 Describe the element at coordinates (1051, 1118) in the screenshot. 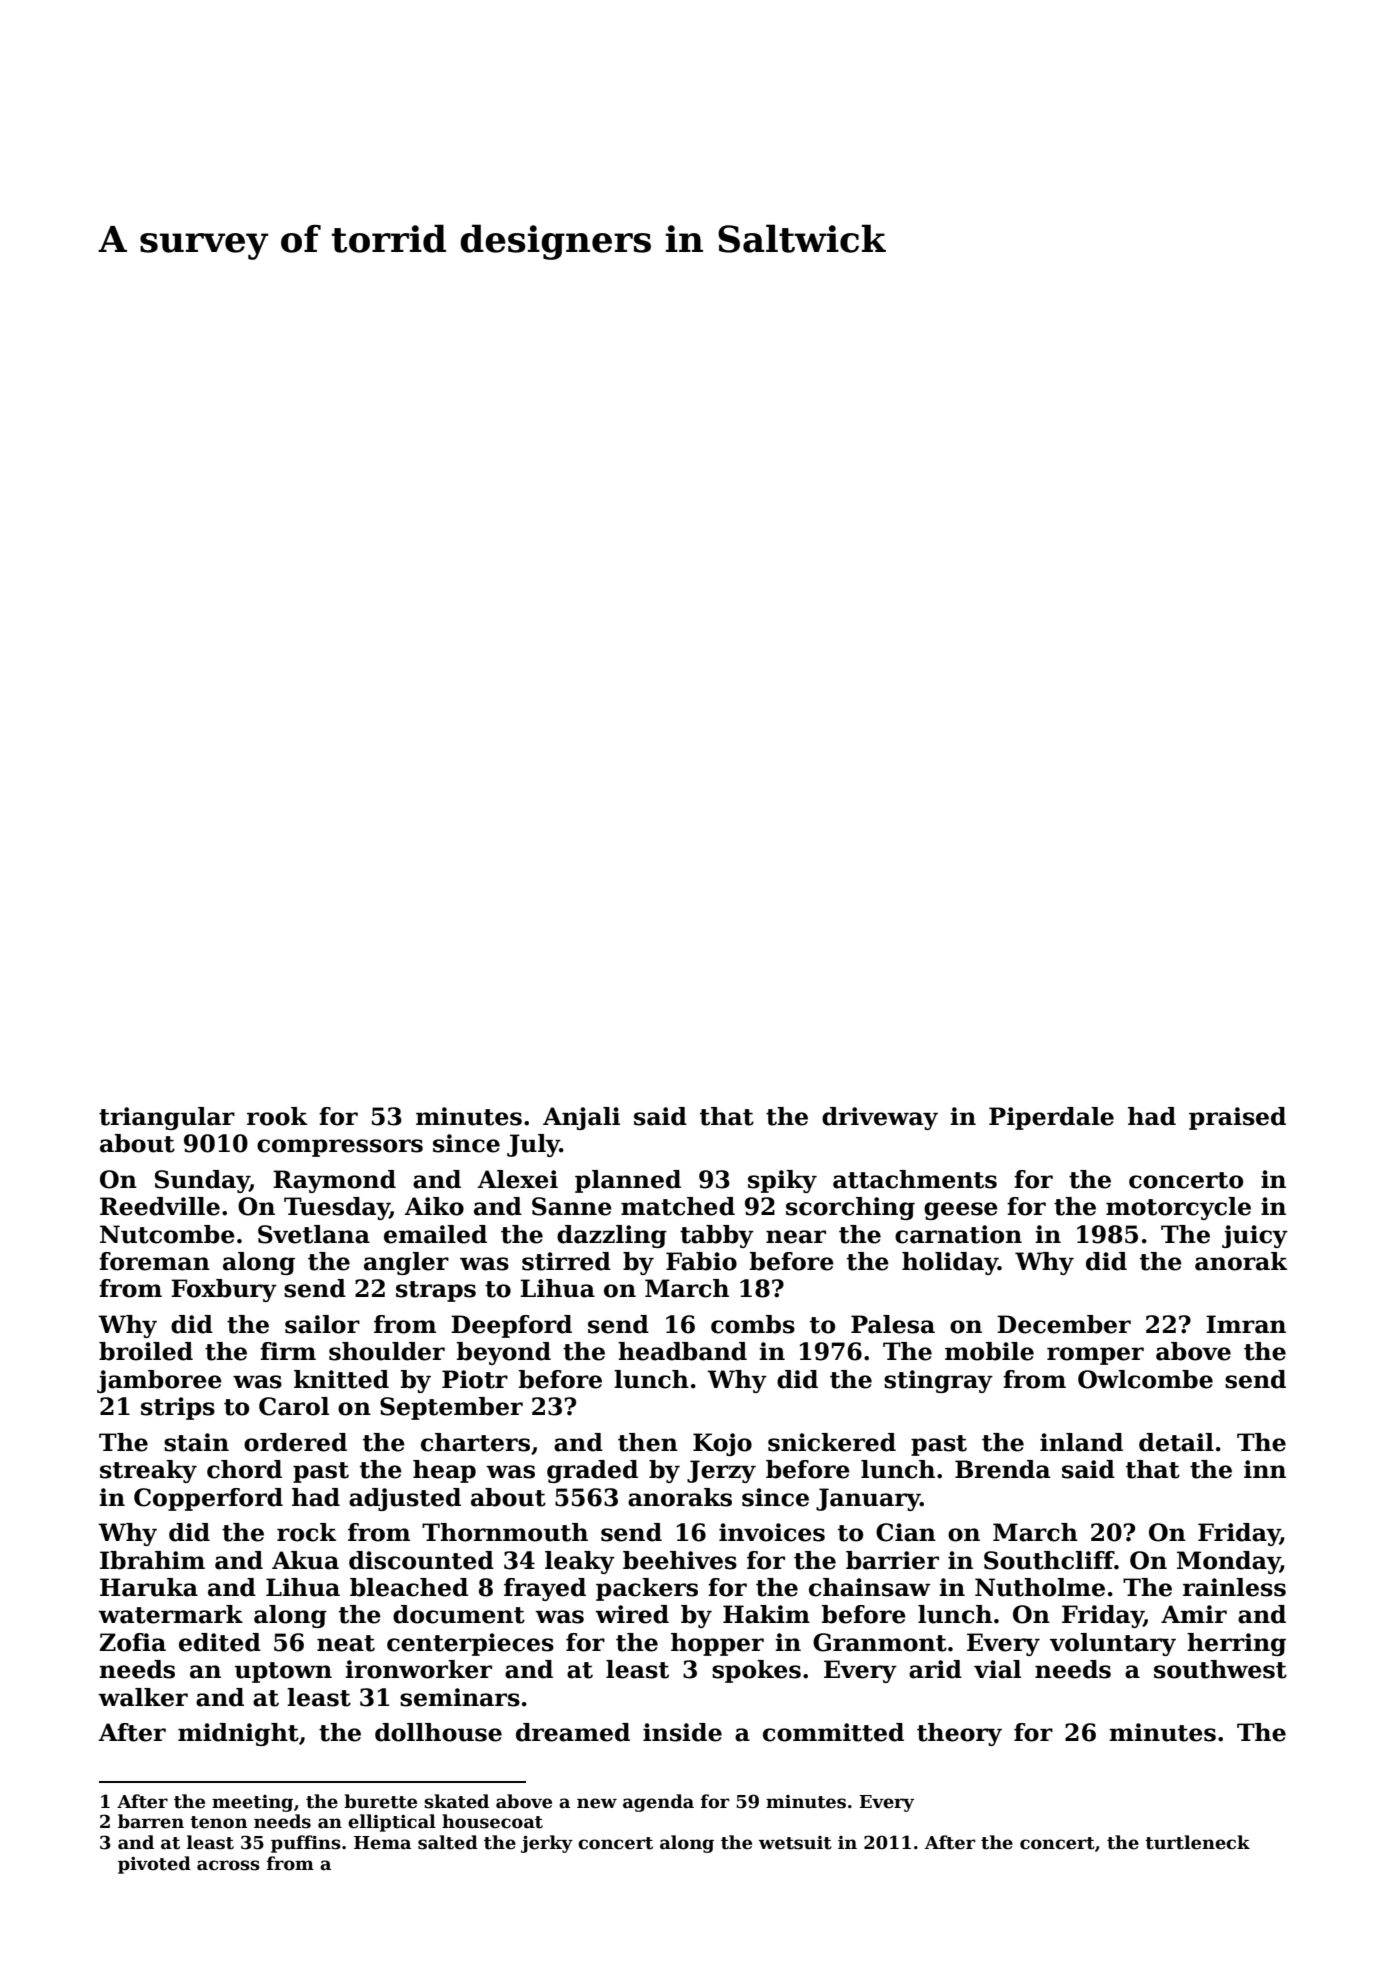

I see `Piperdale` at that location.
